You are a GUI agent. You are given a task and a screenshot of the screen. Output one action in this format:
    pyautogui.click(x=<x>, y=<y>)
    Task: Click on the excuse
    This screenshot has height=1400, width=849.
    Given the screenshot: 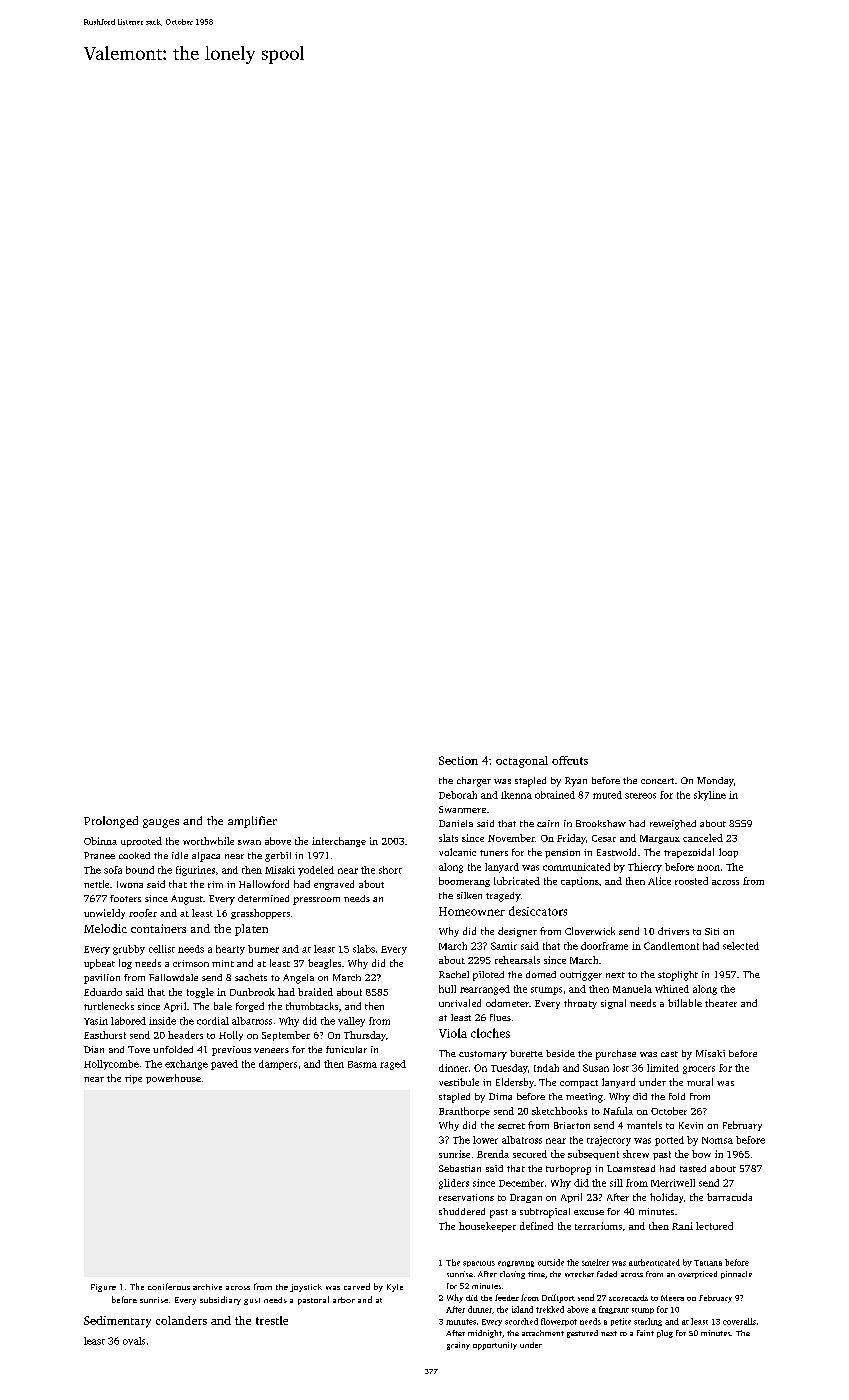 What is the action you would take?
    pyautogui.click(x=589, y=1212)
